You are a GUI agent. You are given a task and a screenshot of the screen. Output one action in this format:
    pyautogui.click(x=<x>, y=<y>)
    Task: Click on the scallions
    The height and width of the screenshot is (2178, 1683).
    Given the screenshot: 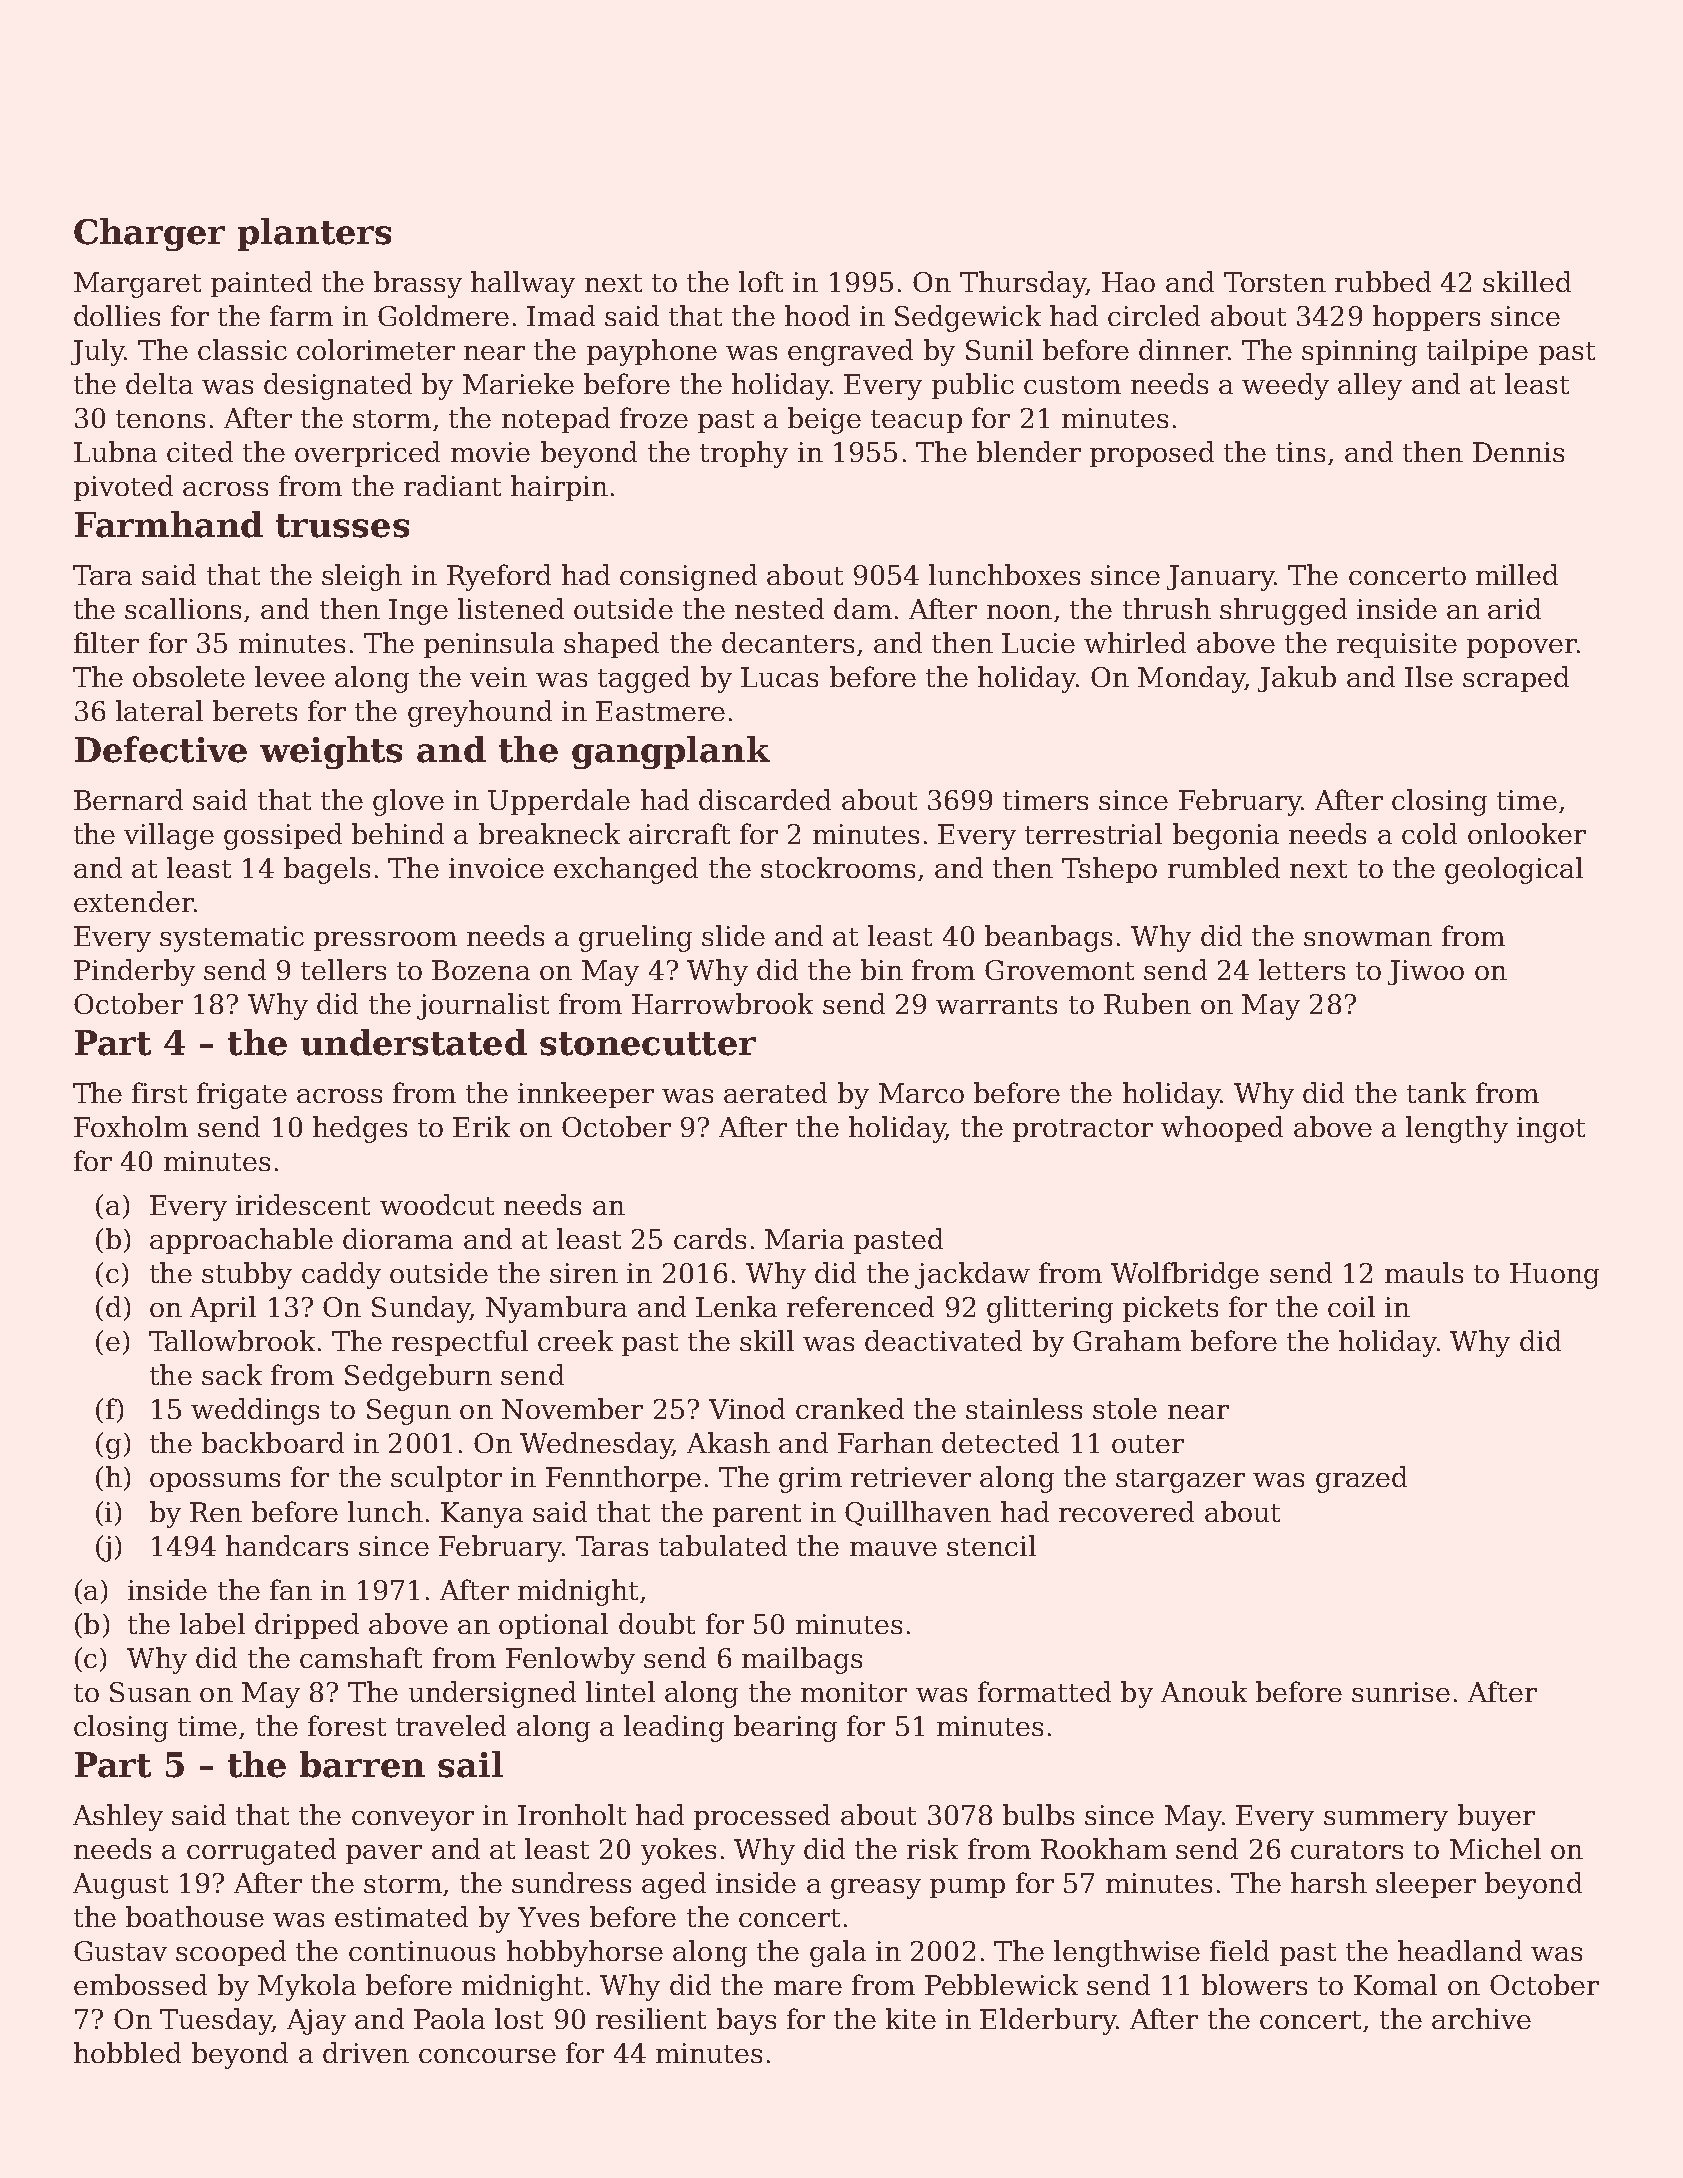 What is the action you would take?
    pyautogui.click(x=183, y=608)
